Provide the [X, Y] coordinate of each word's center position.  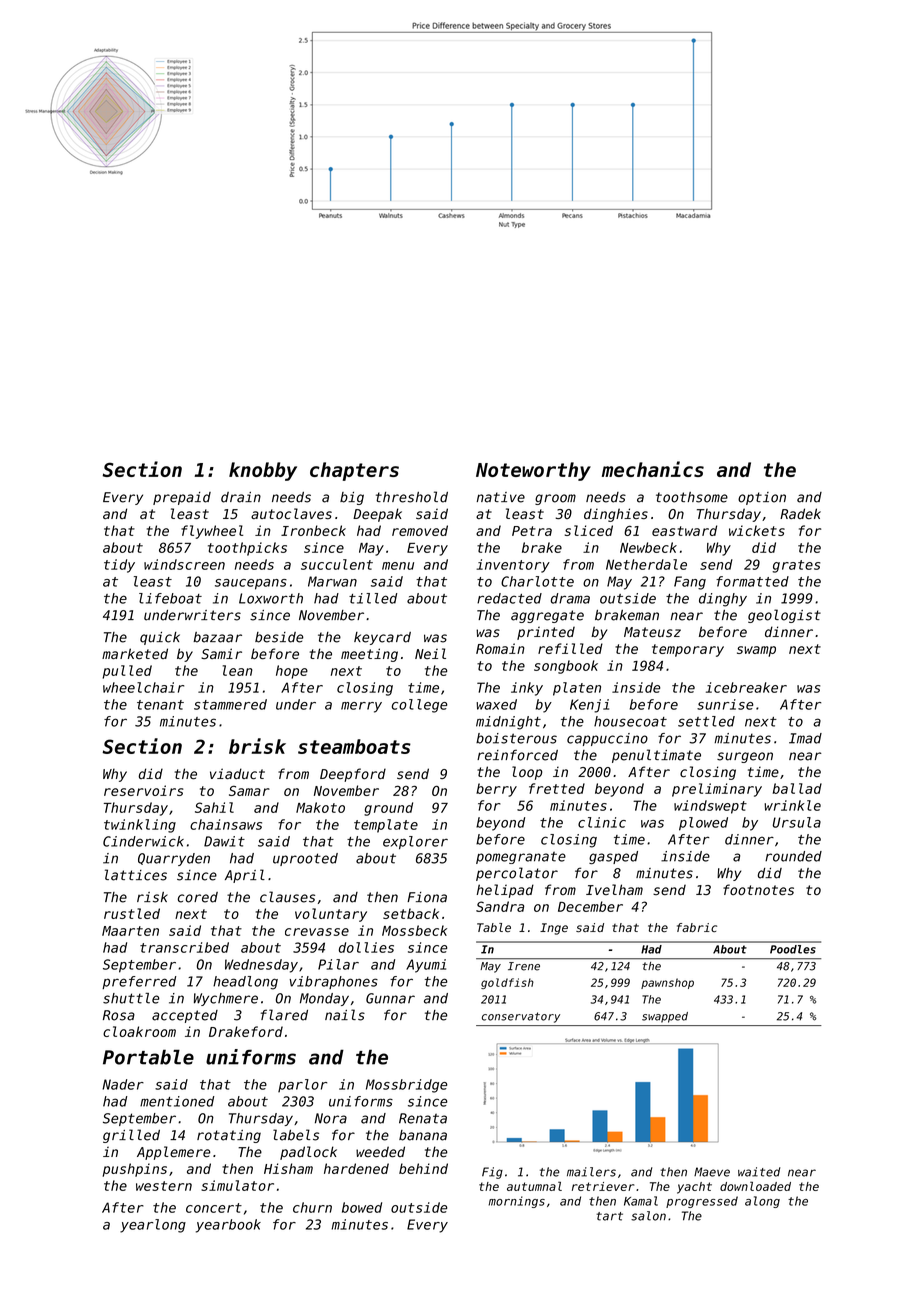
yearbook [228, 1226]
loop [527, 773]
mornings [517, 1202]
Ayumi [426, 966]
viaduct [237, 774]
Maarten [130, 931]
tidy [119, 566]
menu [398, 566]
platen [577, 689]
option [762, 498]
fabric [697, 927]
